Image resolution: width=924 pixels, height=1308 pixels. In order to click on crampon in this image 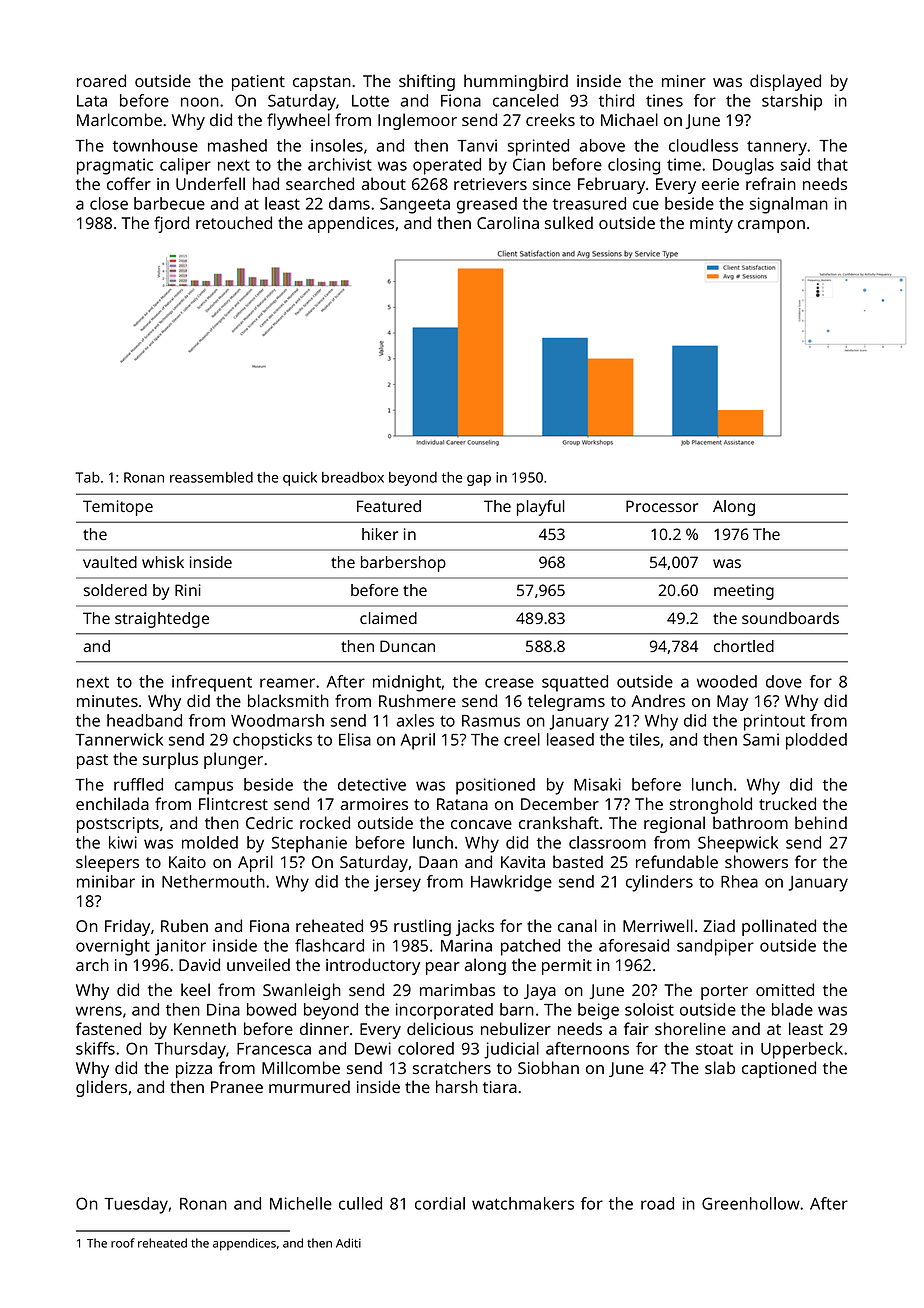, I will do `click(771, 226)`.
